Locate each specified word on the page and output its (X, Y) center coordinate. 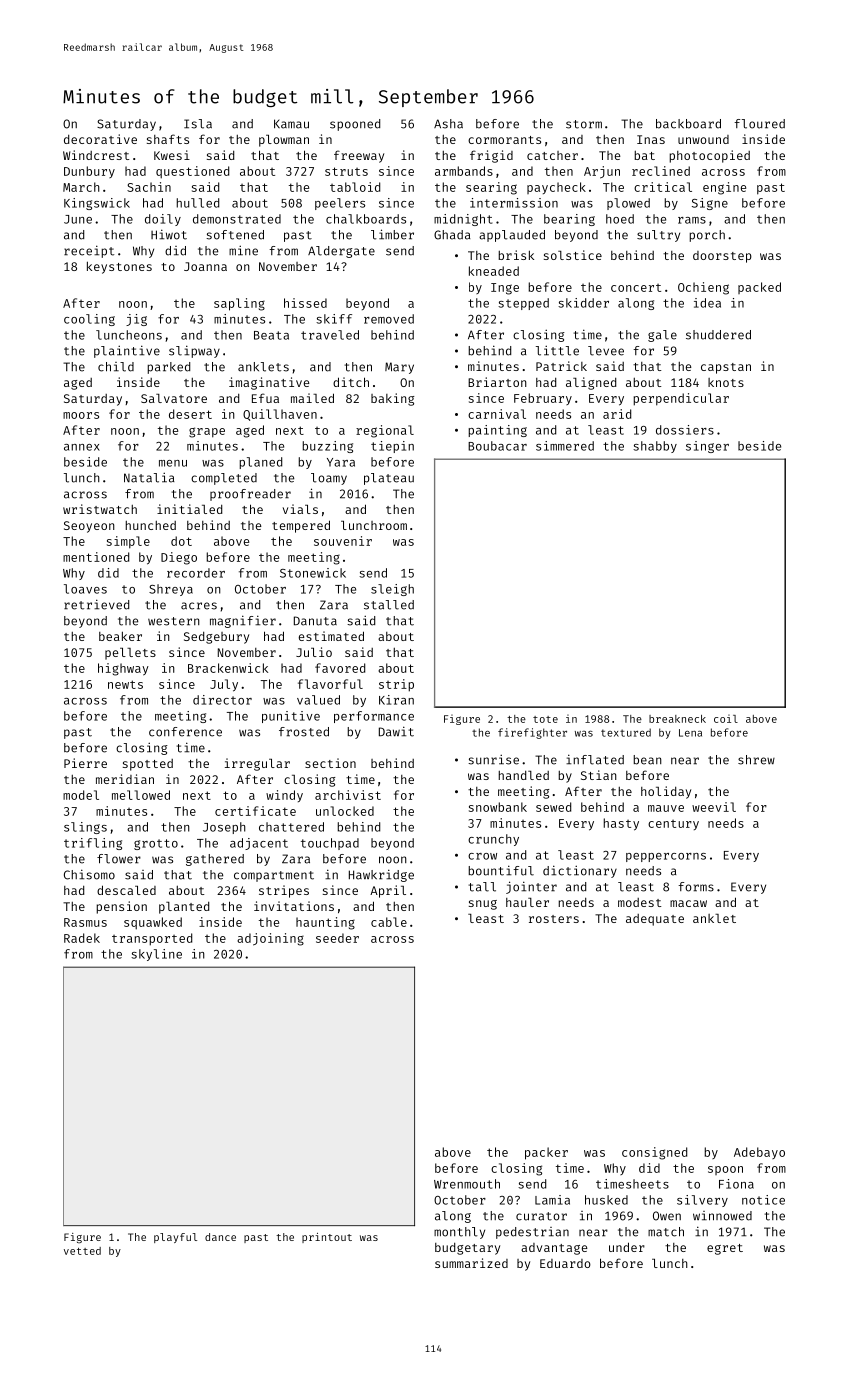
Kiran (396, 700)
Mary (399, 368)
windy (284, 796)
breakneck (677, 719)
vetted (82, 1251)
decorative (100, 139)
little (557, 350)
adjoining (270, 939)
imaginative (269, 383)
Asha (448, 124)
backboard (688, 124)
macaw (688, 903)
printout (327, 1238)
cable (389, 922)
